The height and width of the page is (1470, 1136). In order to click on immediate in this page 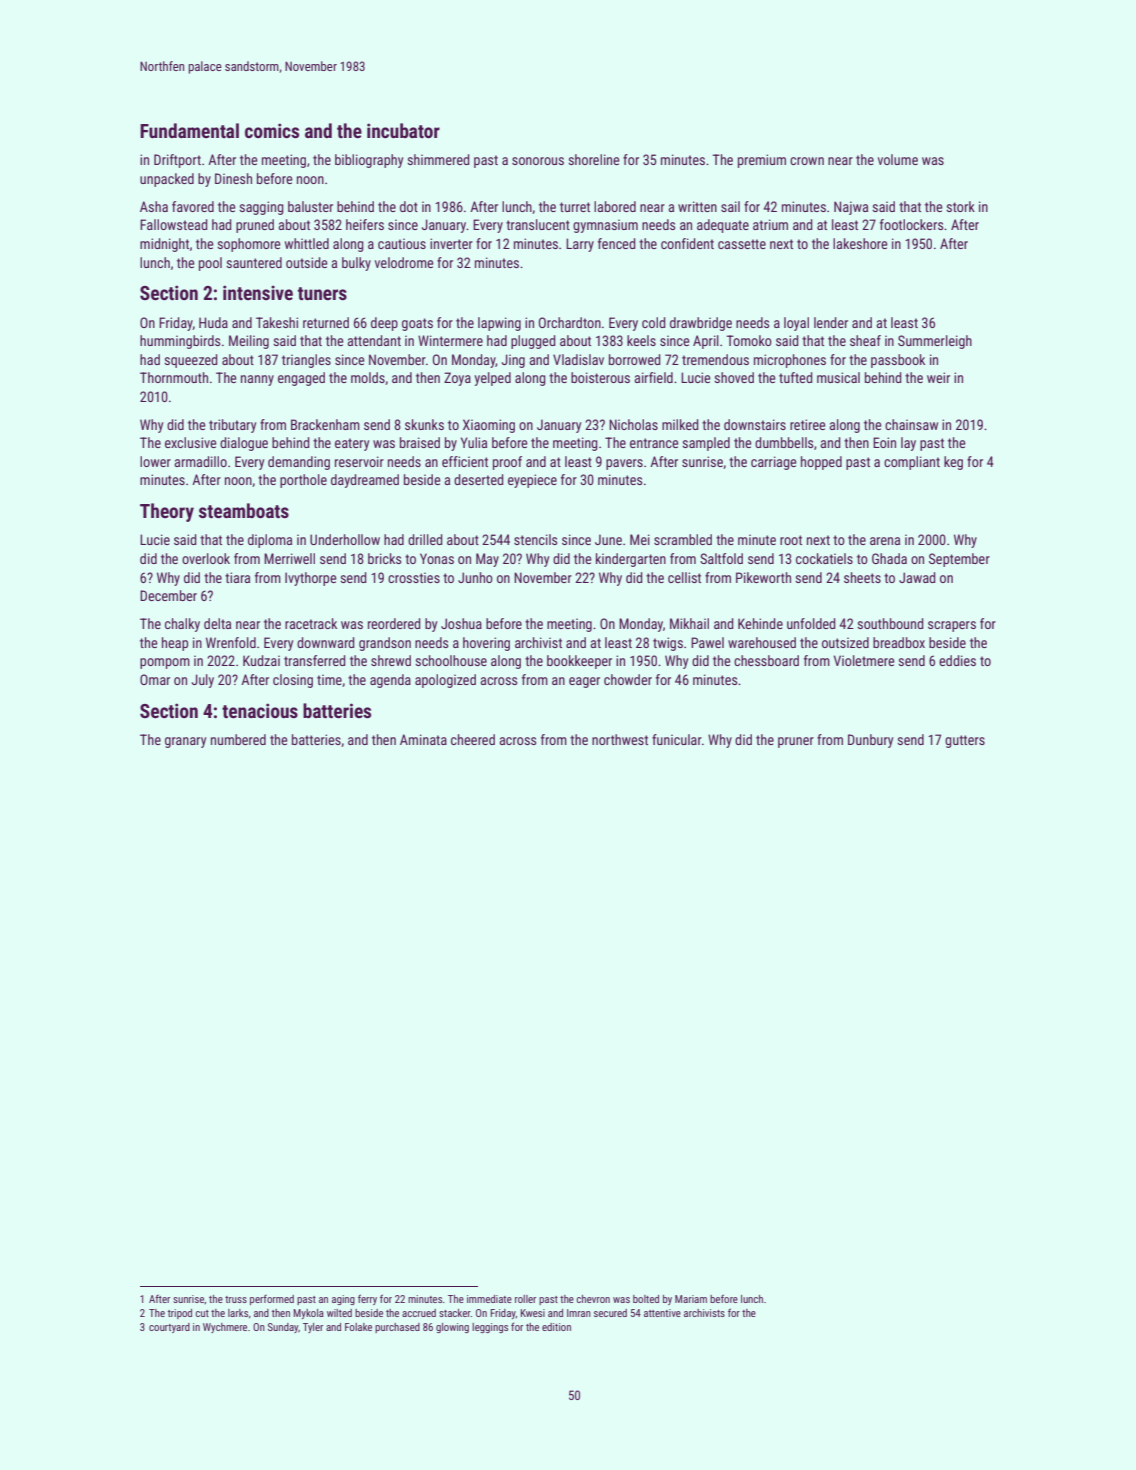, I will do `click(489, 1299)`.
